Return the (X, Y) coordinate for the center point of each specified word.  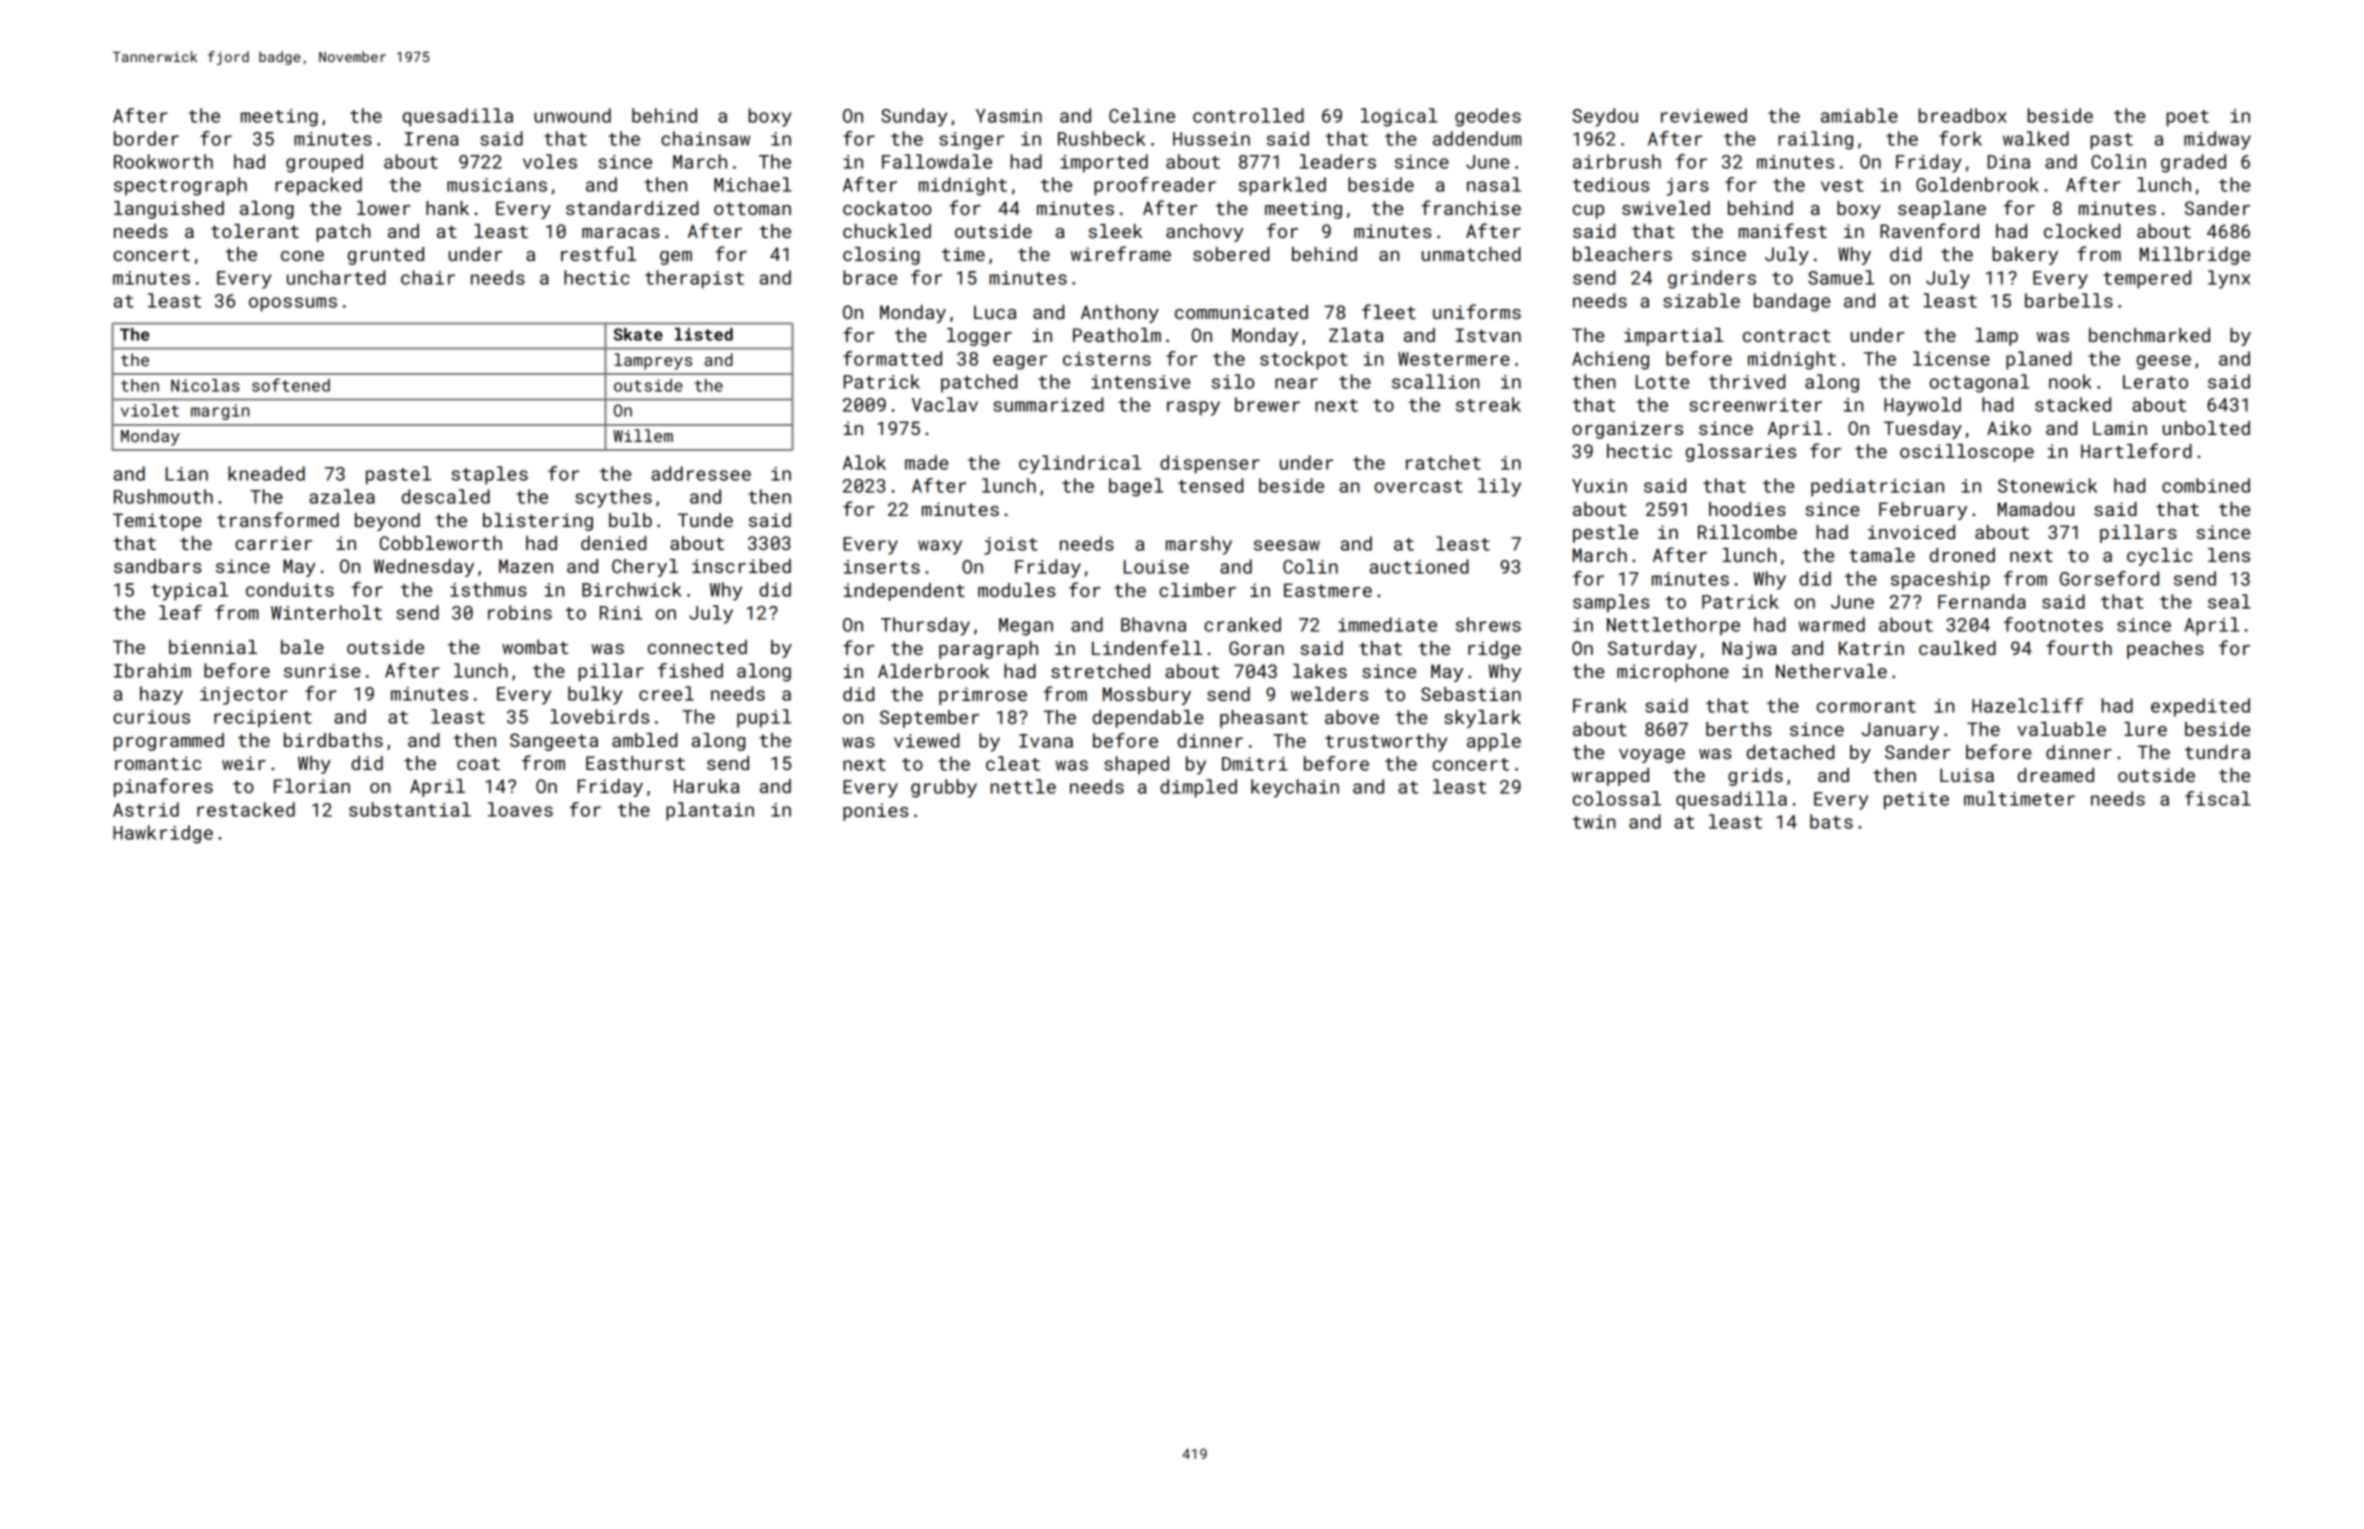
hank (447, 208)
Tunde (705, 520)
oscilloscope (1967, 453)
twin (1594, 822)
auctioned (1419, 566)
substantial (410, 809)
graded (2193, 163)
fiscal (2218, 798)
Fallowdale (937, 161)
